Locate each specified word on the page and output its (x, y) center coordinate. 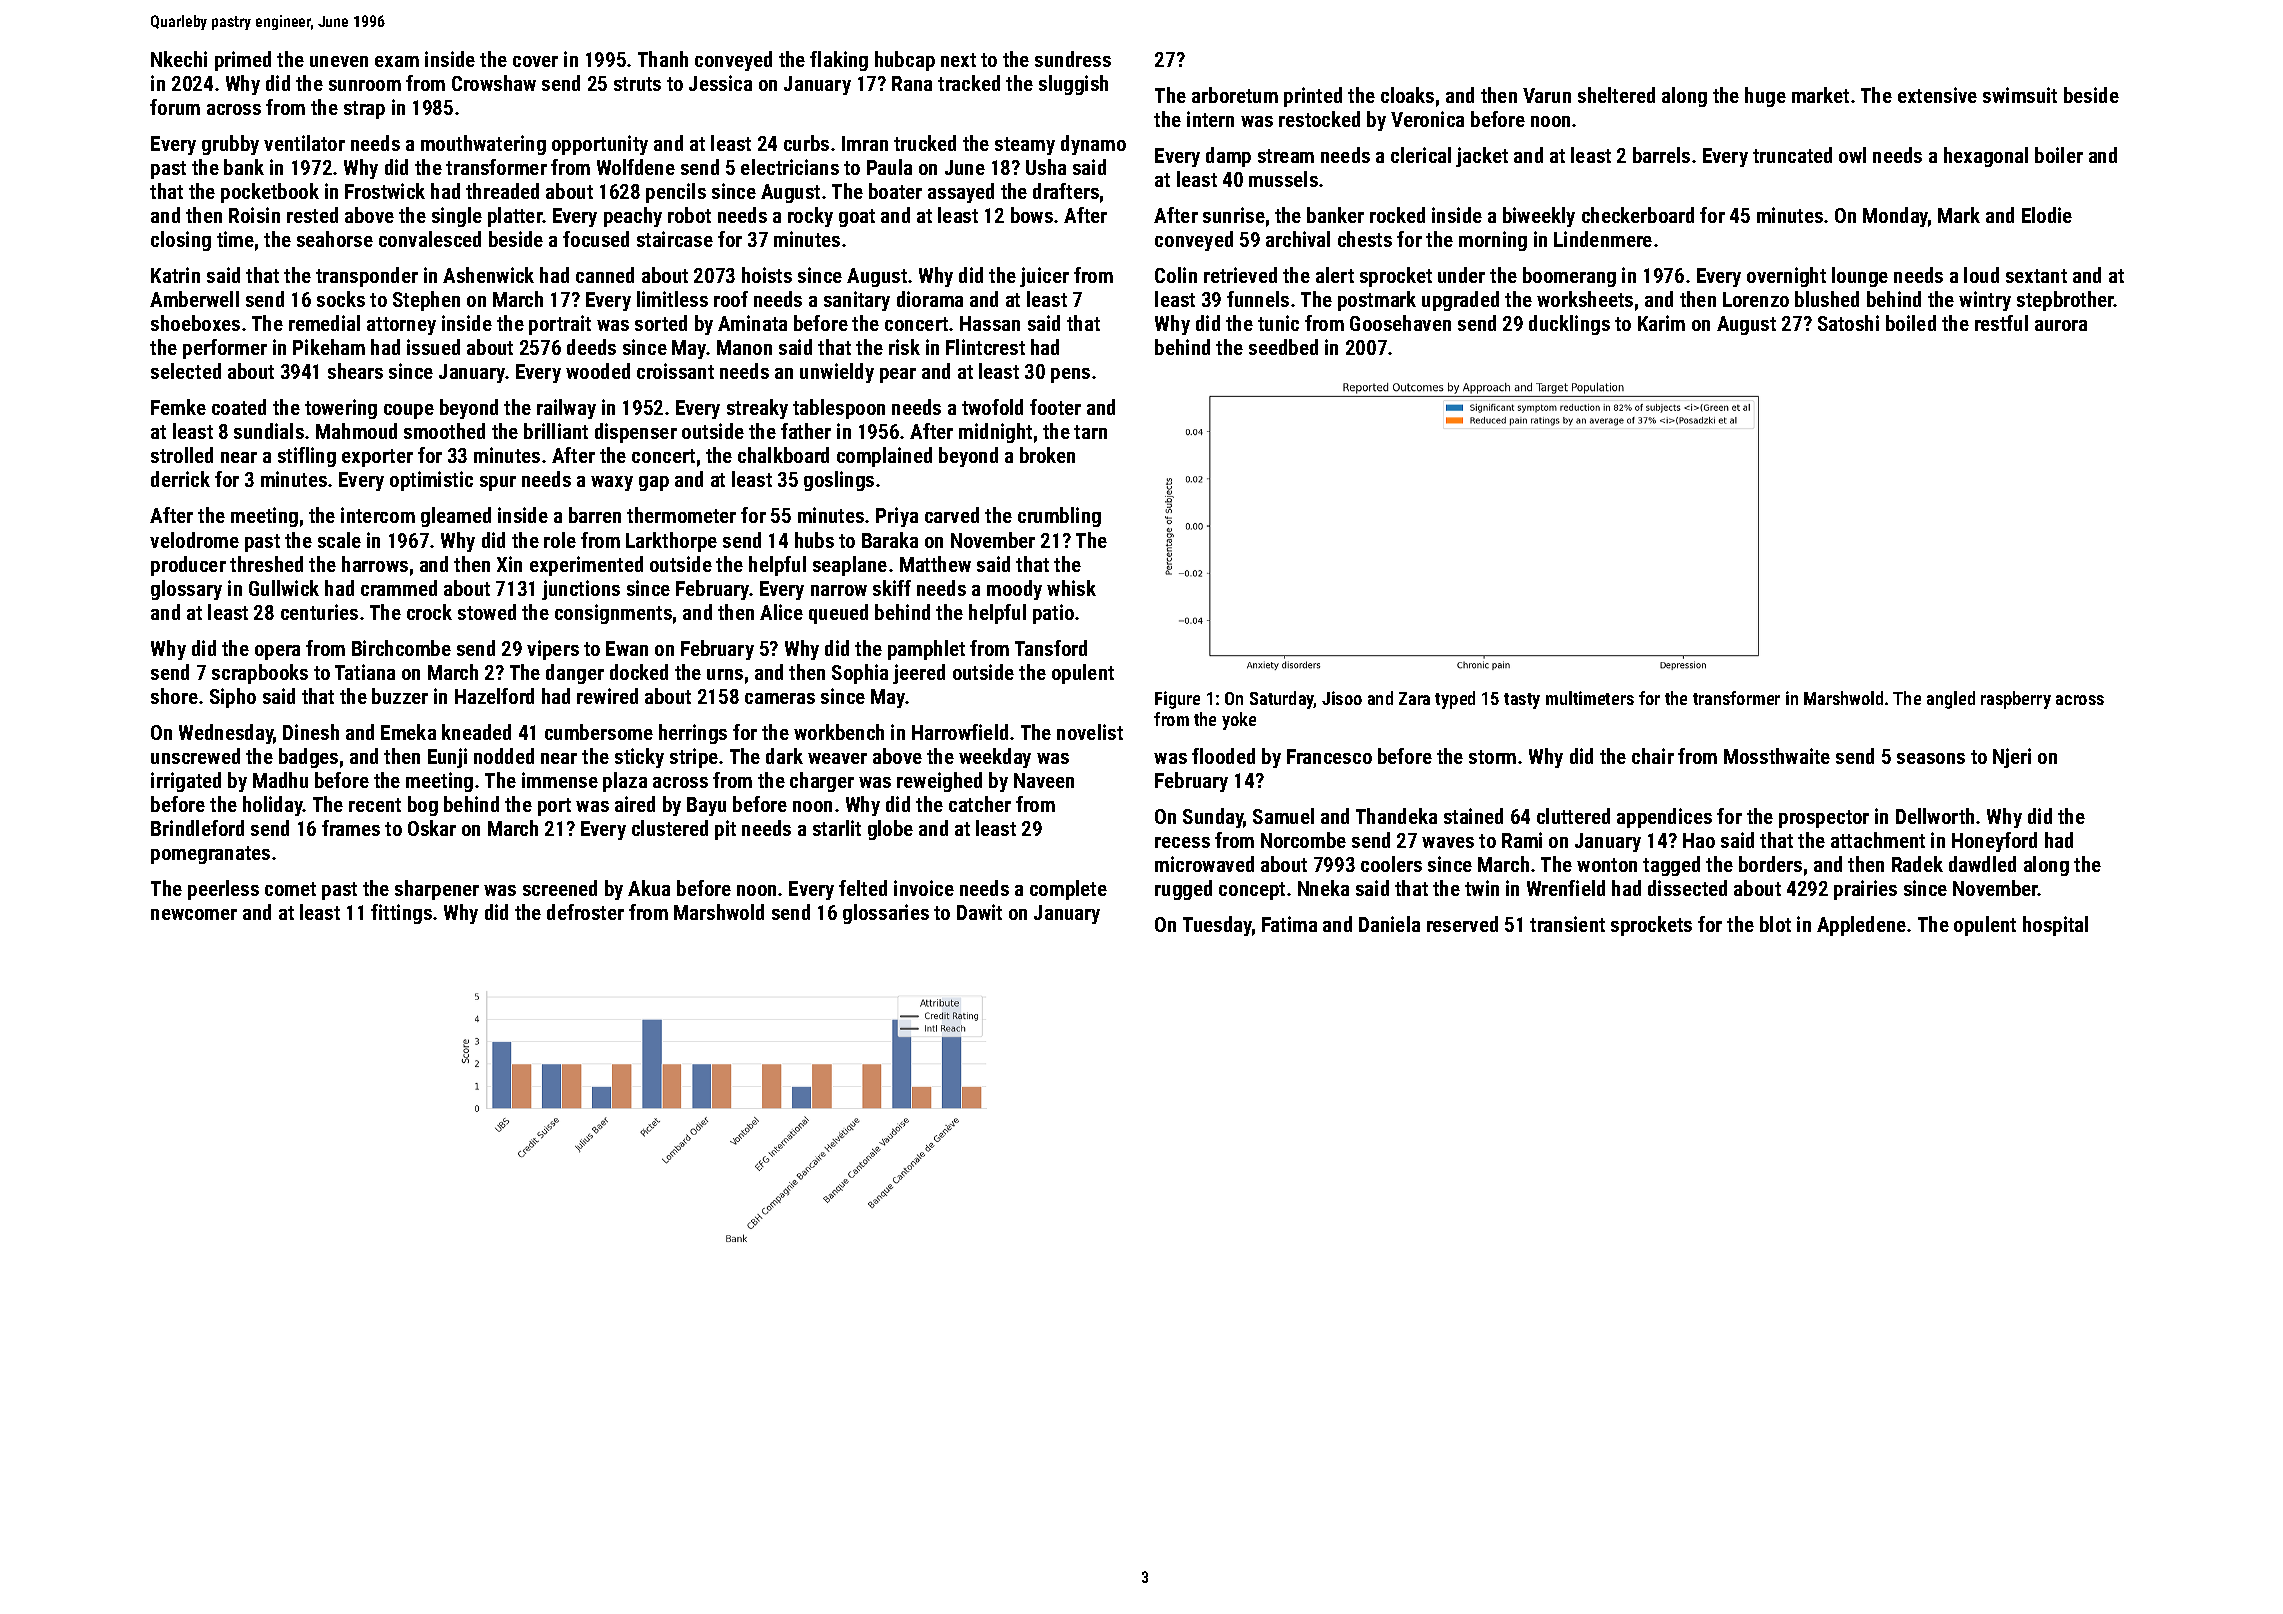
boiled (1911, 323)
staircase (675, 239)
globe (890, 830)
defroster (585, 912)
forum (175, 107)
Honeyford (1994, 842)
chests (1365, 239)
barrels (1661, 155)
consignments (613, 614)
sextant (2036, 276)
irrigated (186, 782)
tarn (1090, 432)
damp (1228, 157)
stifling (307, 457)
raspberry (2016, 700)
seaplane (850, 566)
